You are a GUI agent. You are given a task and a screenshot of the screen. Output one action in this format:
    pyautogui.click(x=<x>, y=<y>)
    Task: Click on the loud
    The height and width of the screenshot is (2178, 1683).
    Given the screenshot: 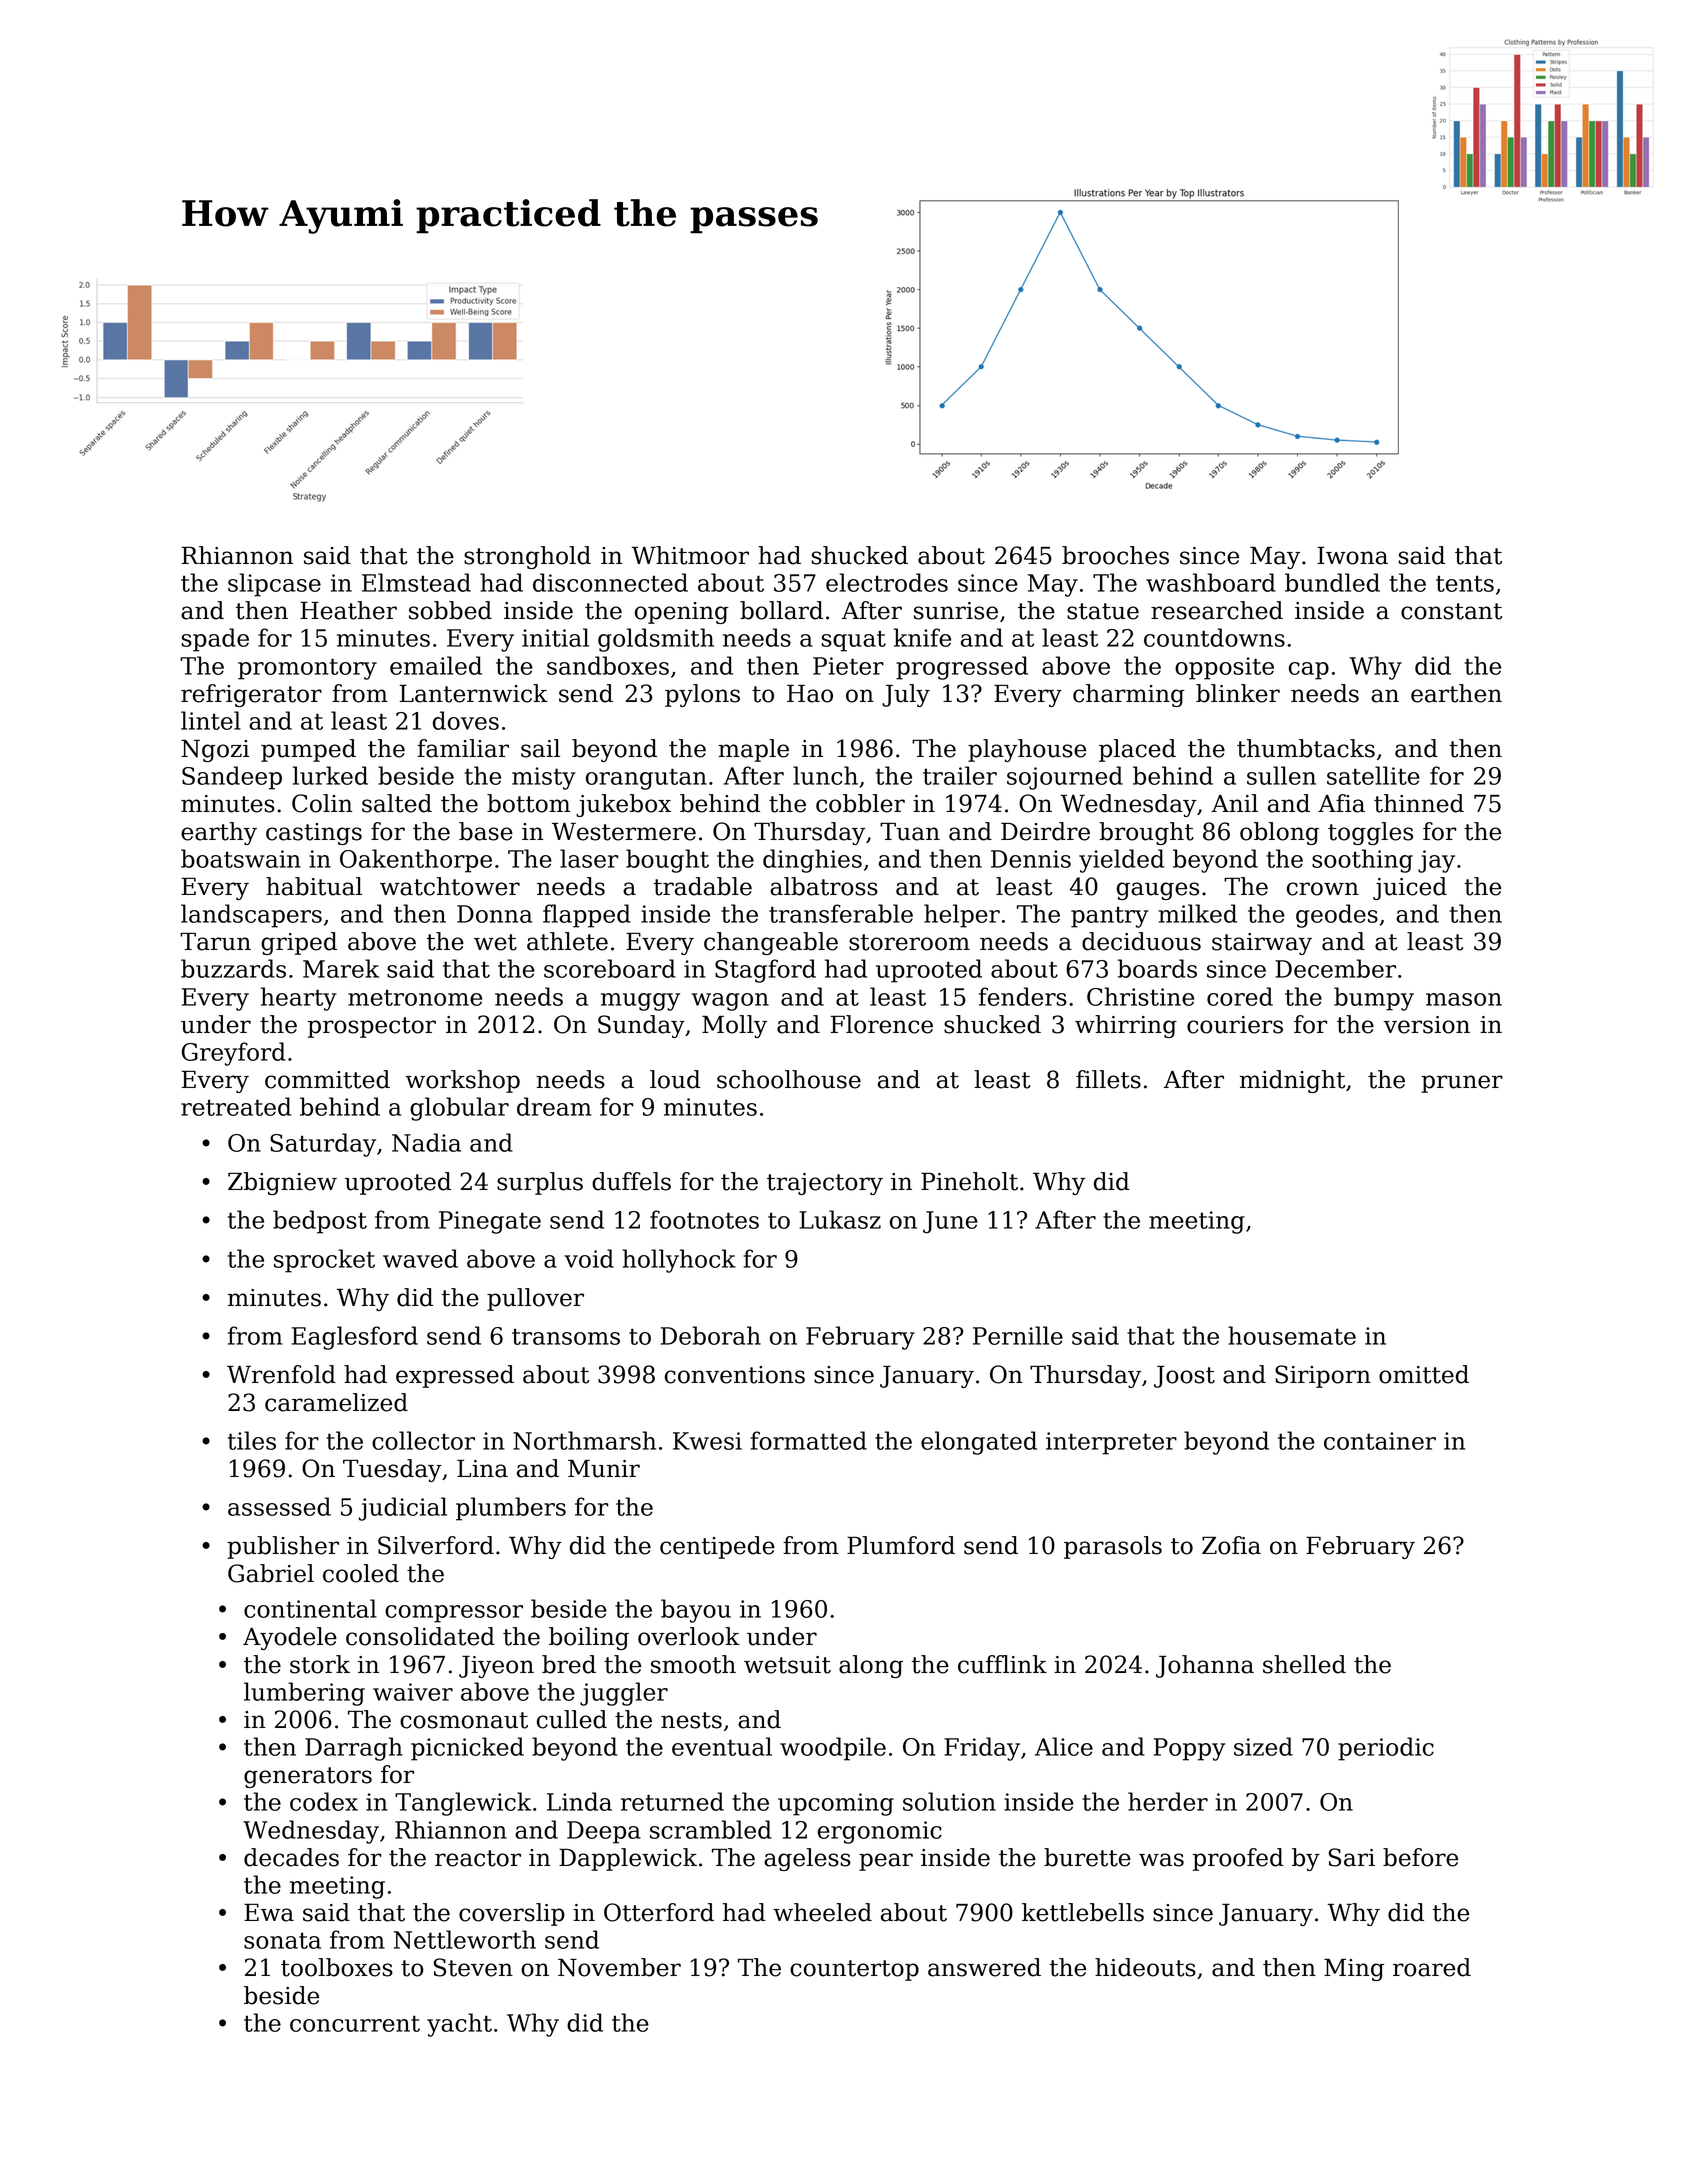 What is the action you would take?
    pyautogui.click(x=675, y=1079)
